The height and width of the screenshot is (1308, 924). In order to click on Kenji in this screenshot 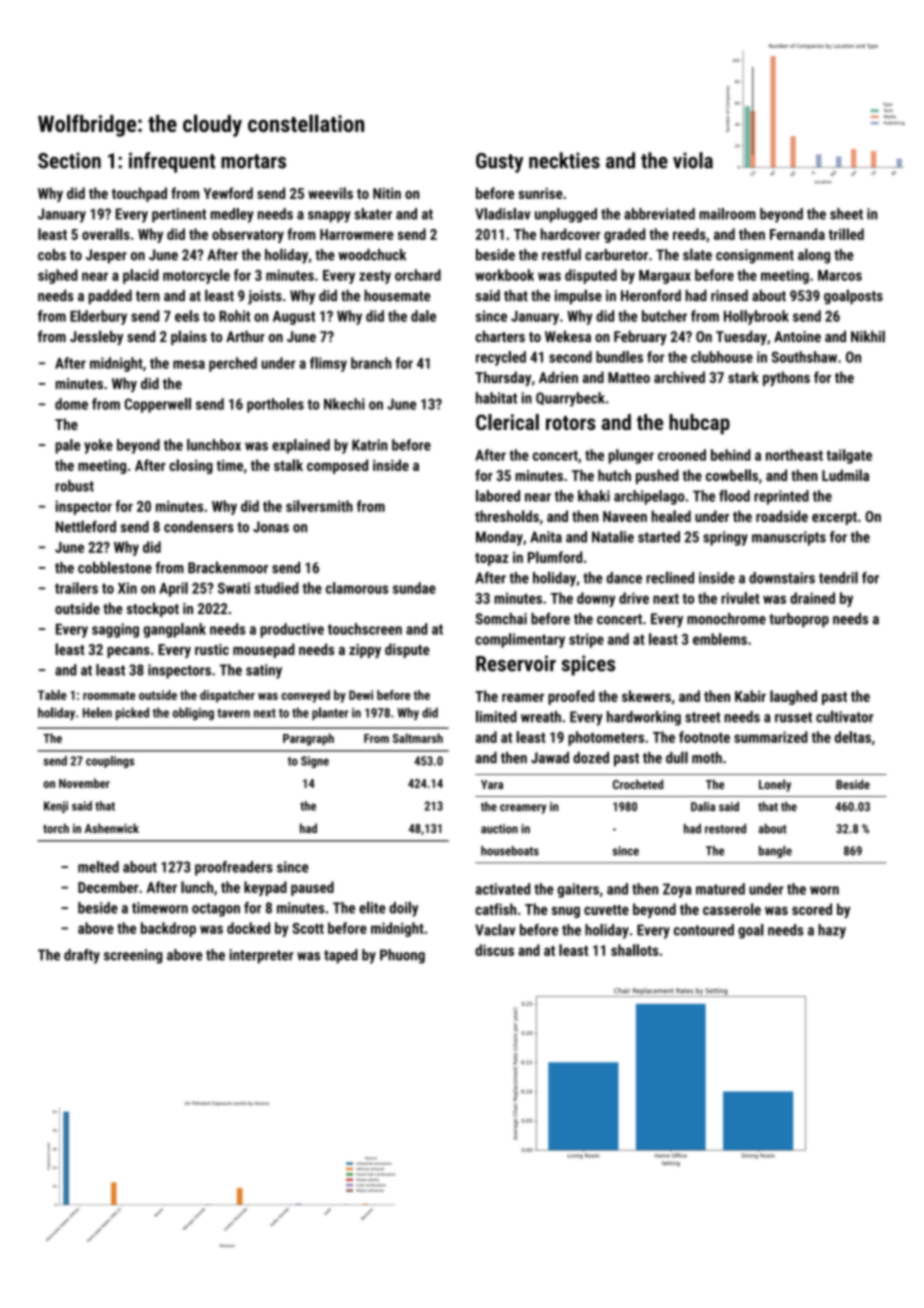, I will do `click(56, 807)`.
